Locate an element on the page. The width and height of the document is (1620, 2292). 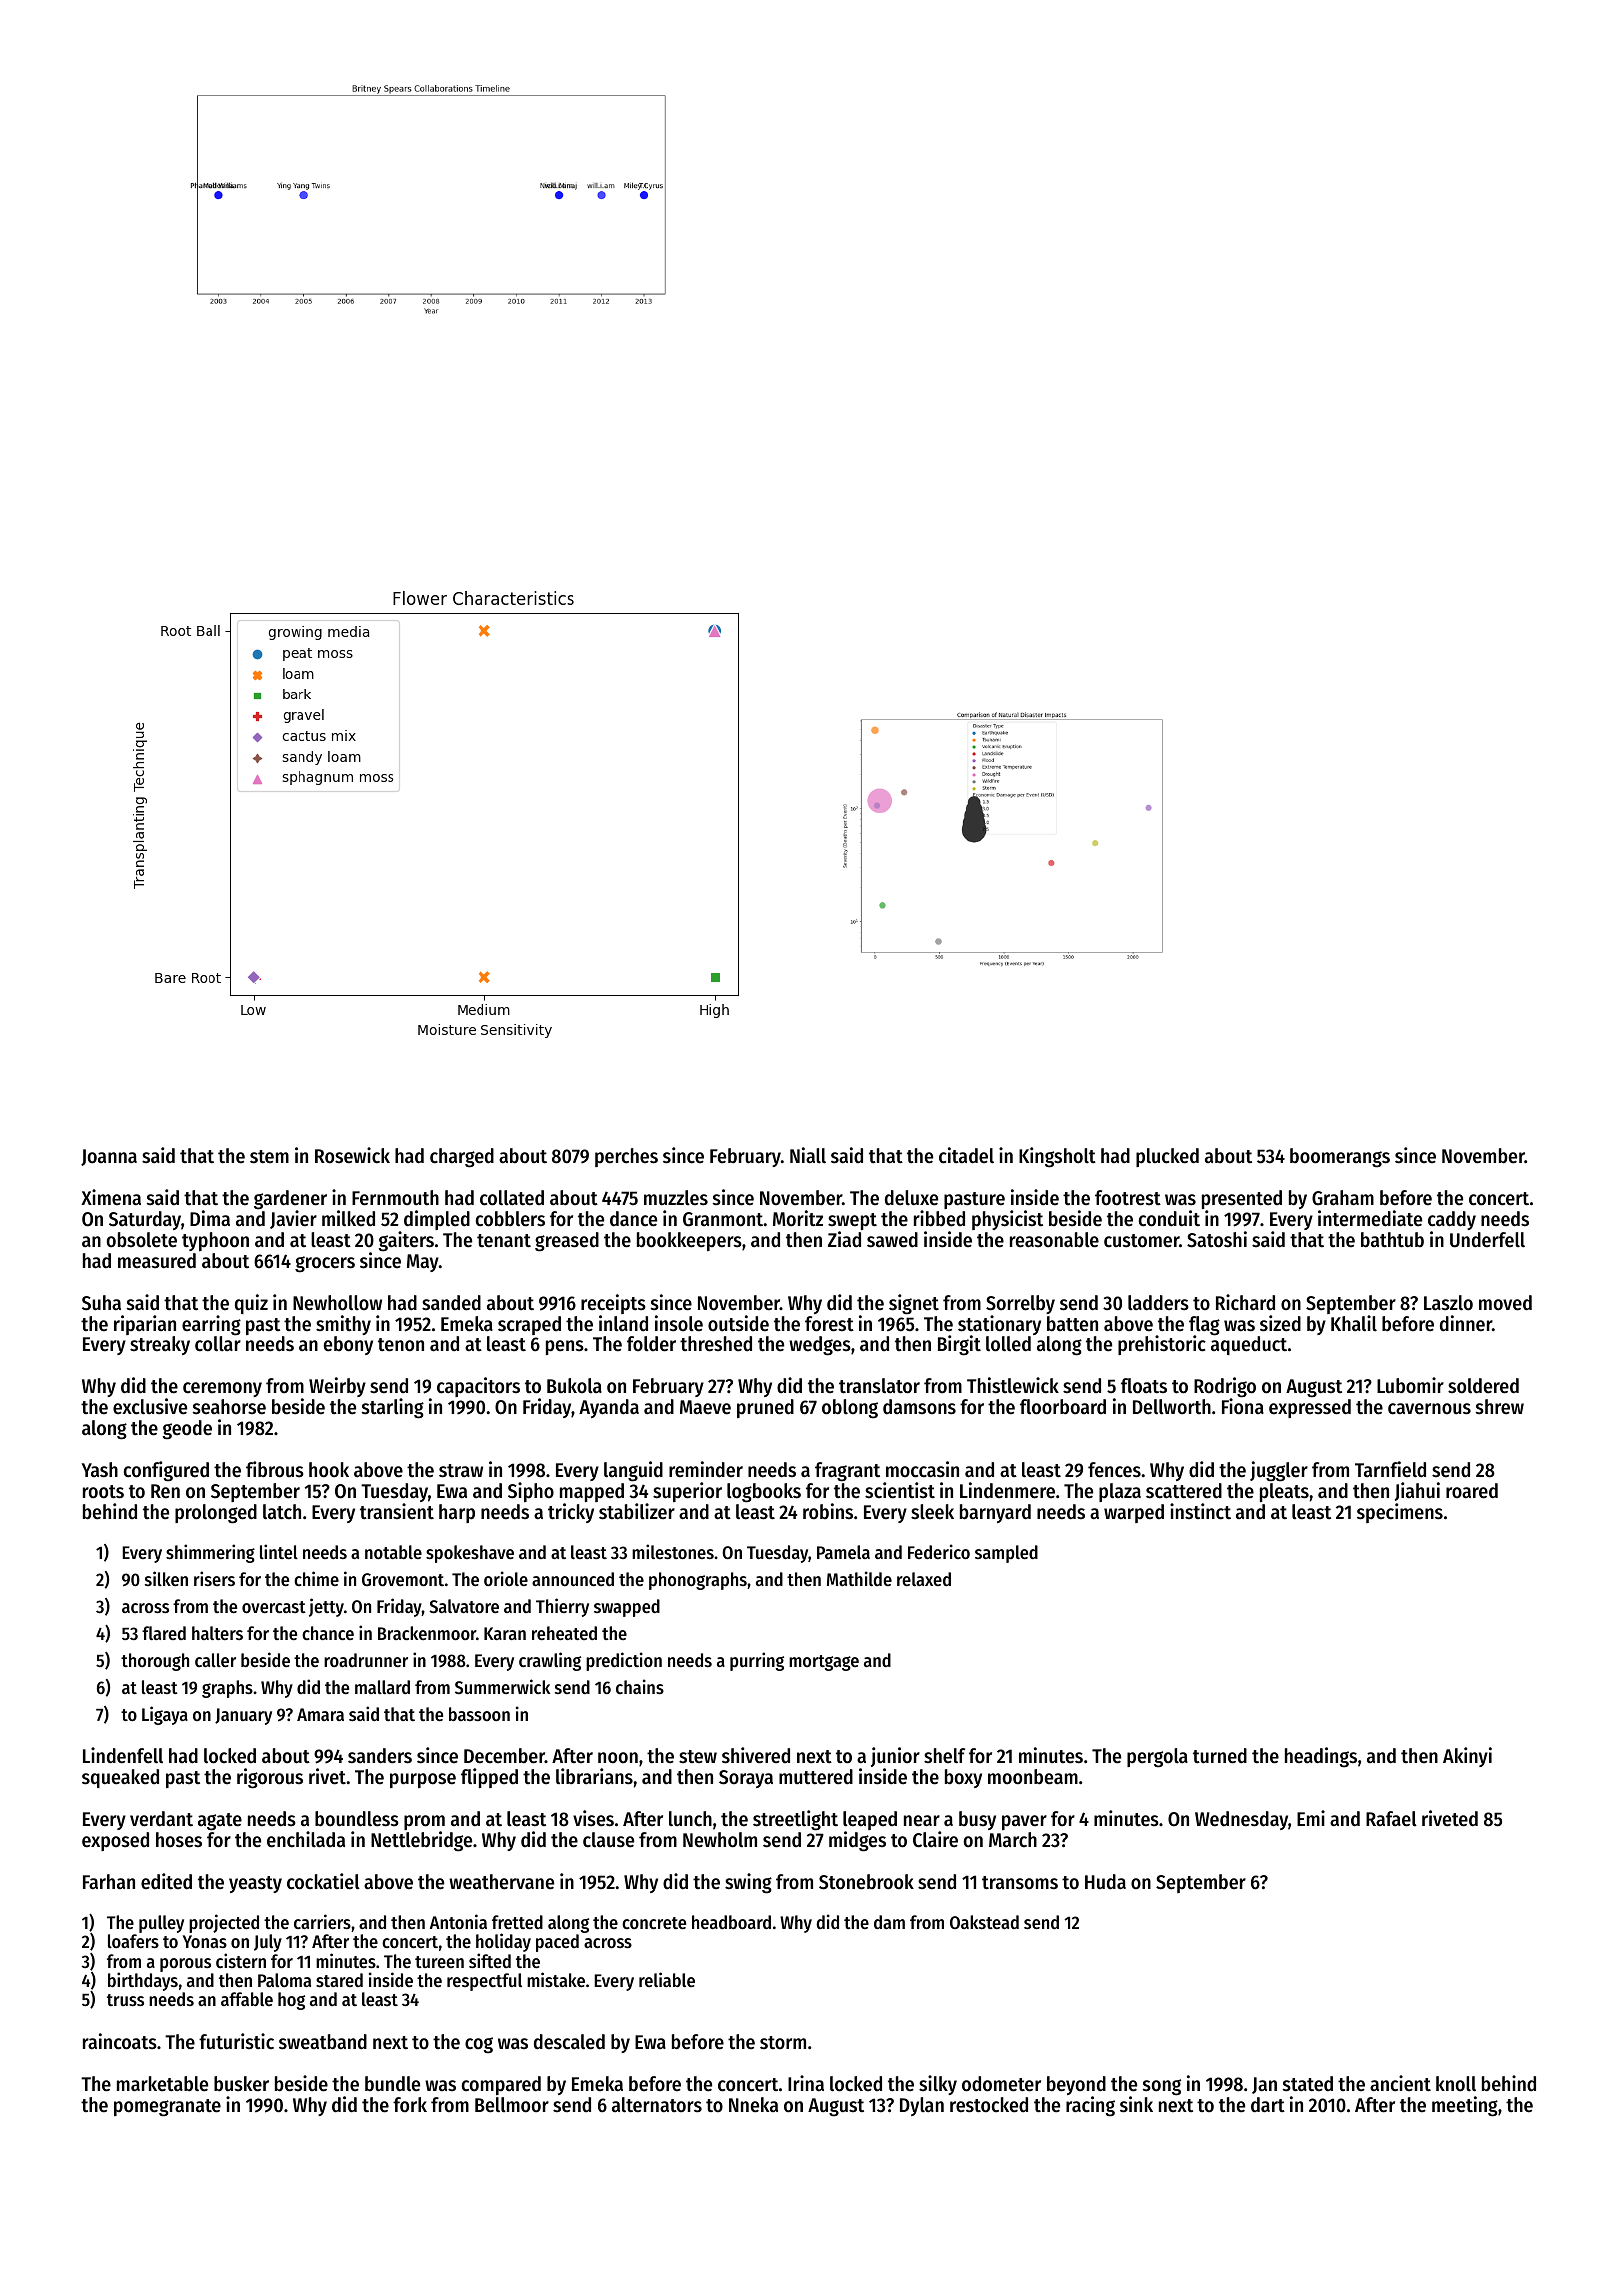
Dylan is located at coordinates (922, 2106).
